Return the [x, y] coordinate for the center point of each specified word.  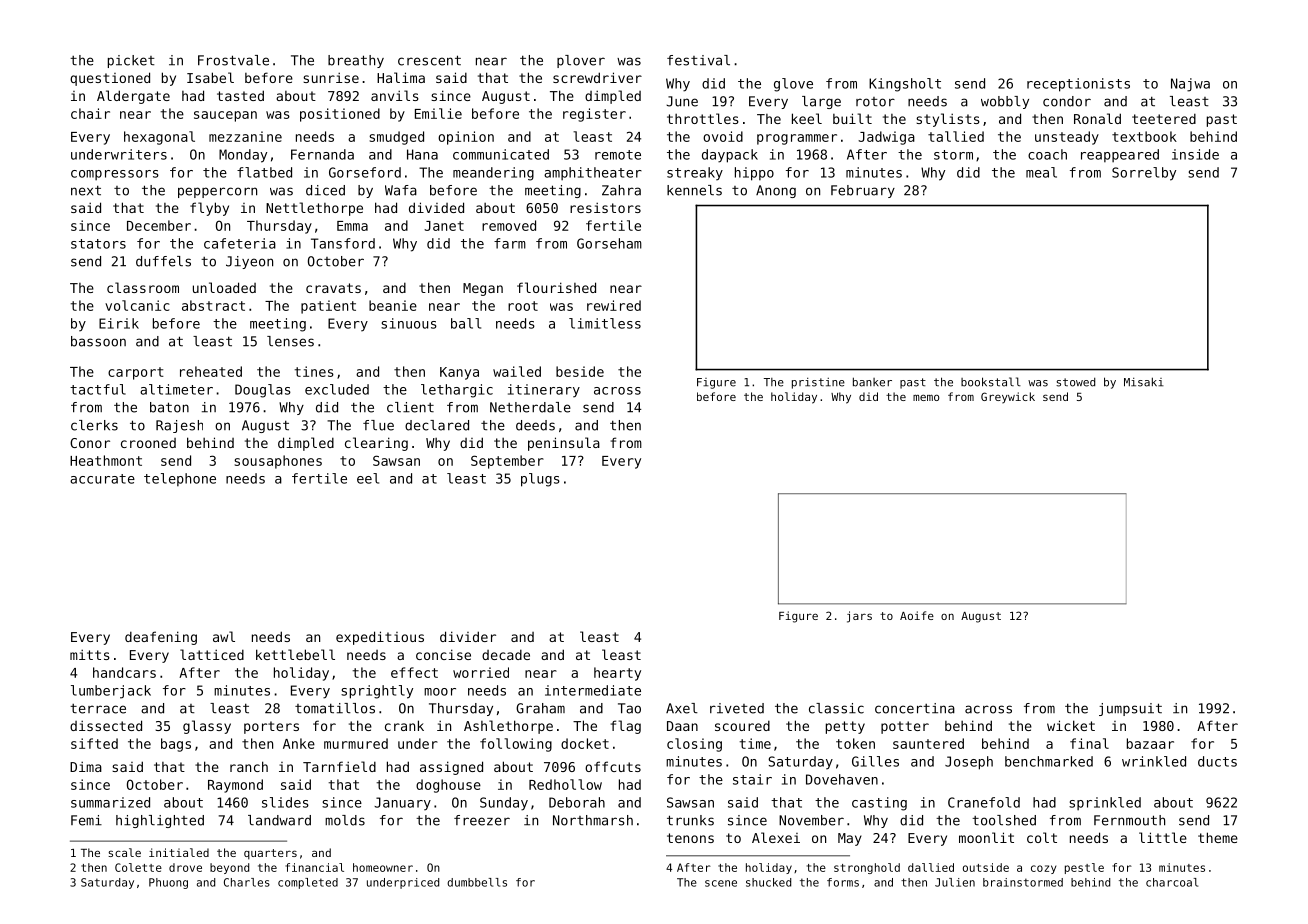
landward [279, 820]
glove [793, 85]
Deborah [577, 802]
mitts [90, 654]
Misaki [1144, 382]
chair [90, 113]
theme [1218, 837]
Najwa [1190, 85]
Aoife [917, 615]
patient [328, 307]
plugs [540, 480]
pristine [818, 383]
